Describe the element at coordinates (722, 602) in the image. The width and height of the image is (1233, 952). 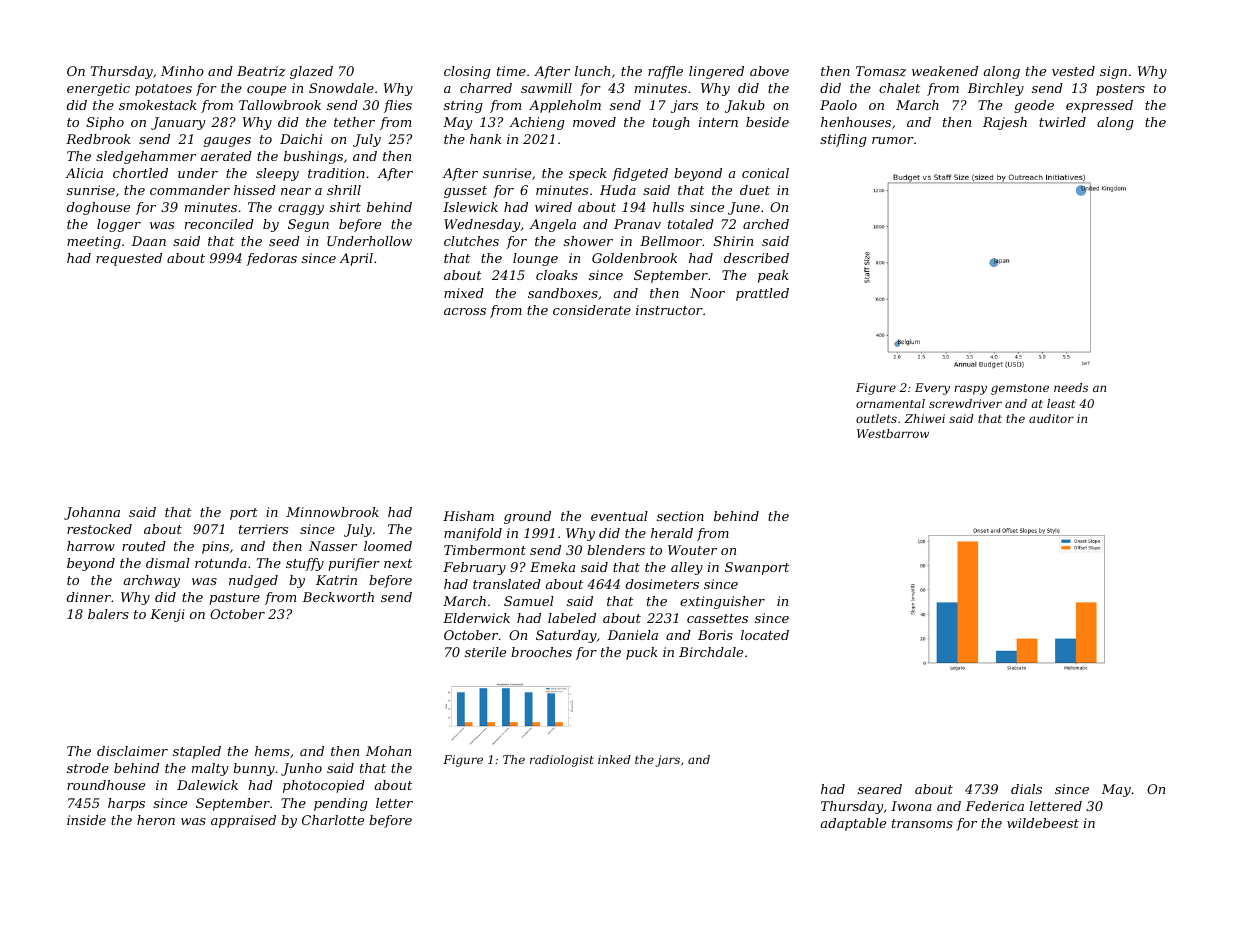
I see `extinguisher` at that location.
